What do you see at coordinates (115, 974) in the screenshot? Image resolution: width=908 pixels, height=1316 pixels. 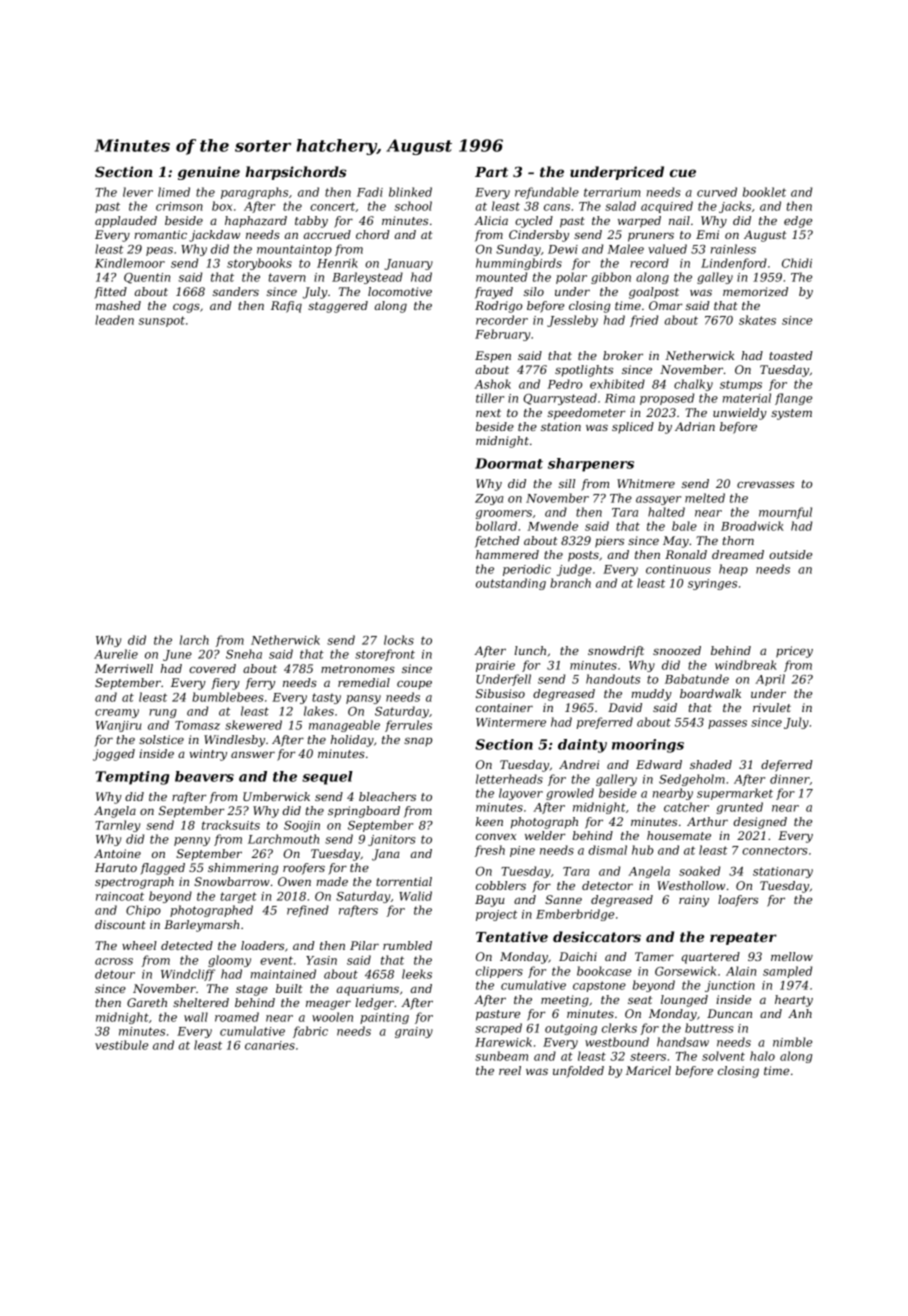 I see `detour` at bounding box center [115, 974].
